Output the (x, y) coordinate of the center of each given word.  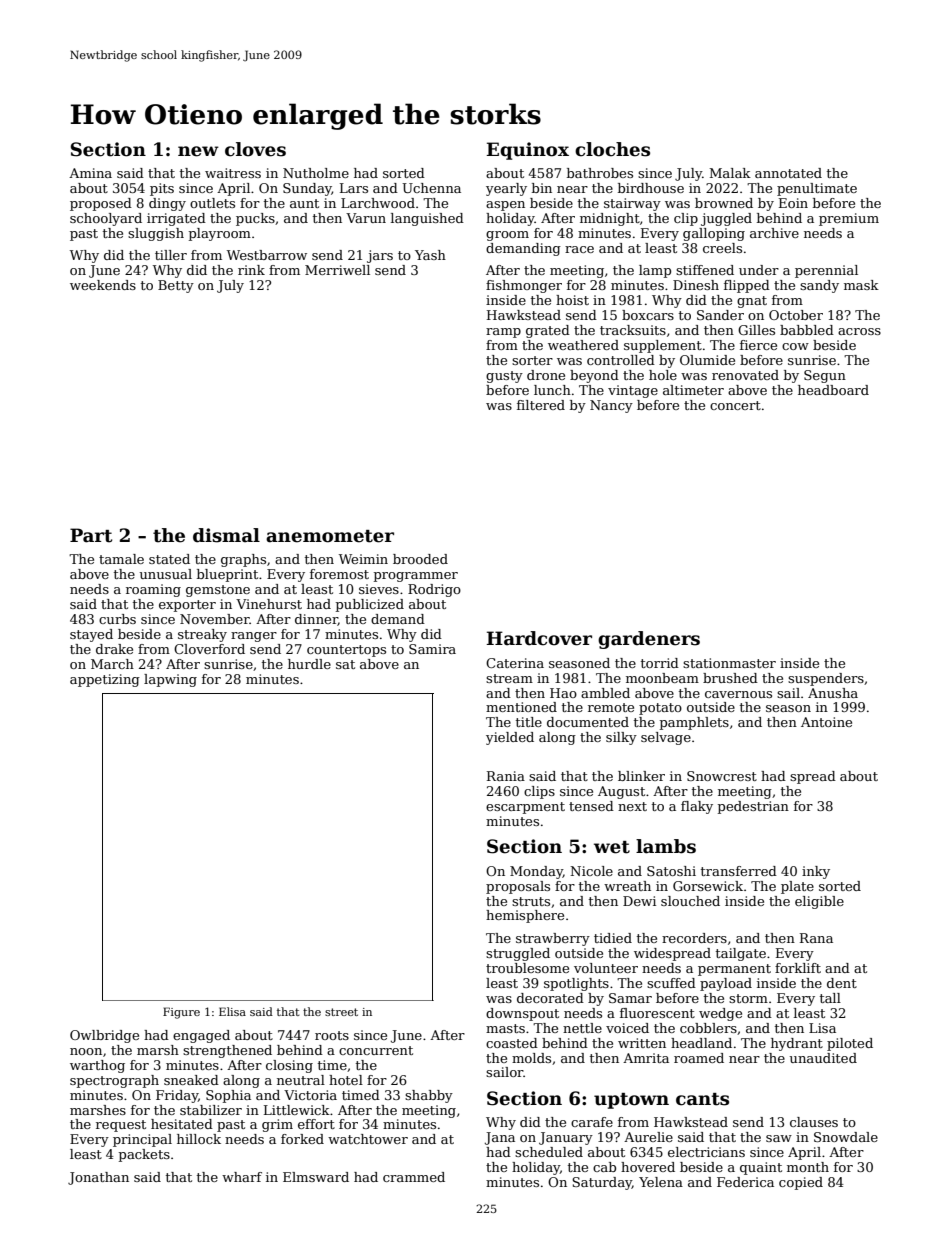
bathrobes (600, 173)
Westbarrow (267, 255)
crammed (414, 1177)
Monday (536, 872)
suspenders (826, 679)
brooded (420, 559)
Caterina (515, 663)
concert (735, 405)
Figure (181, 1013)
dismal (226, 535)
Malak (730, 173)
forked (302, 1139)
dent (842, 983)
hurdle (309, 664)
